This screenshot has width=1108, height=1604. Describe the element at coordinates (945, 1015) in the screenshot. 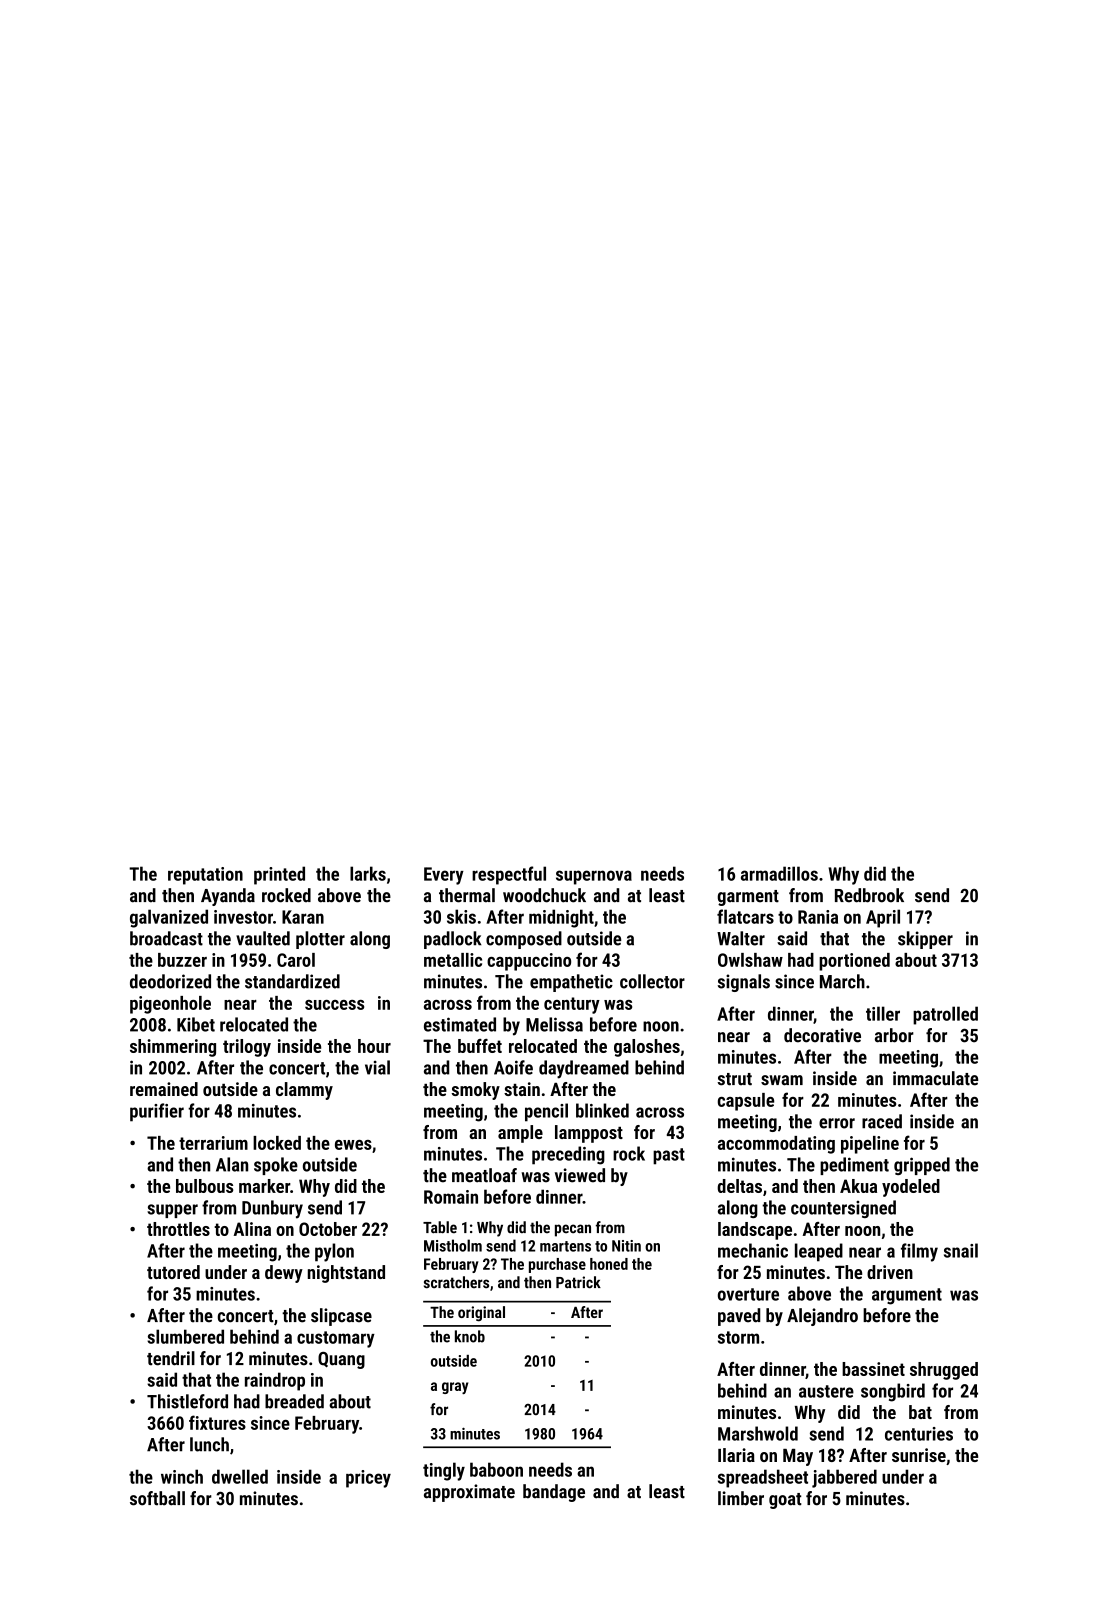

I see `patrolled` at that location.
